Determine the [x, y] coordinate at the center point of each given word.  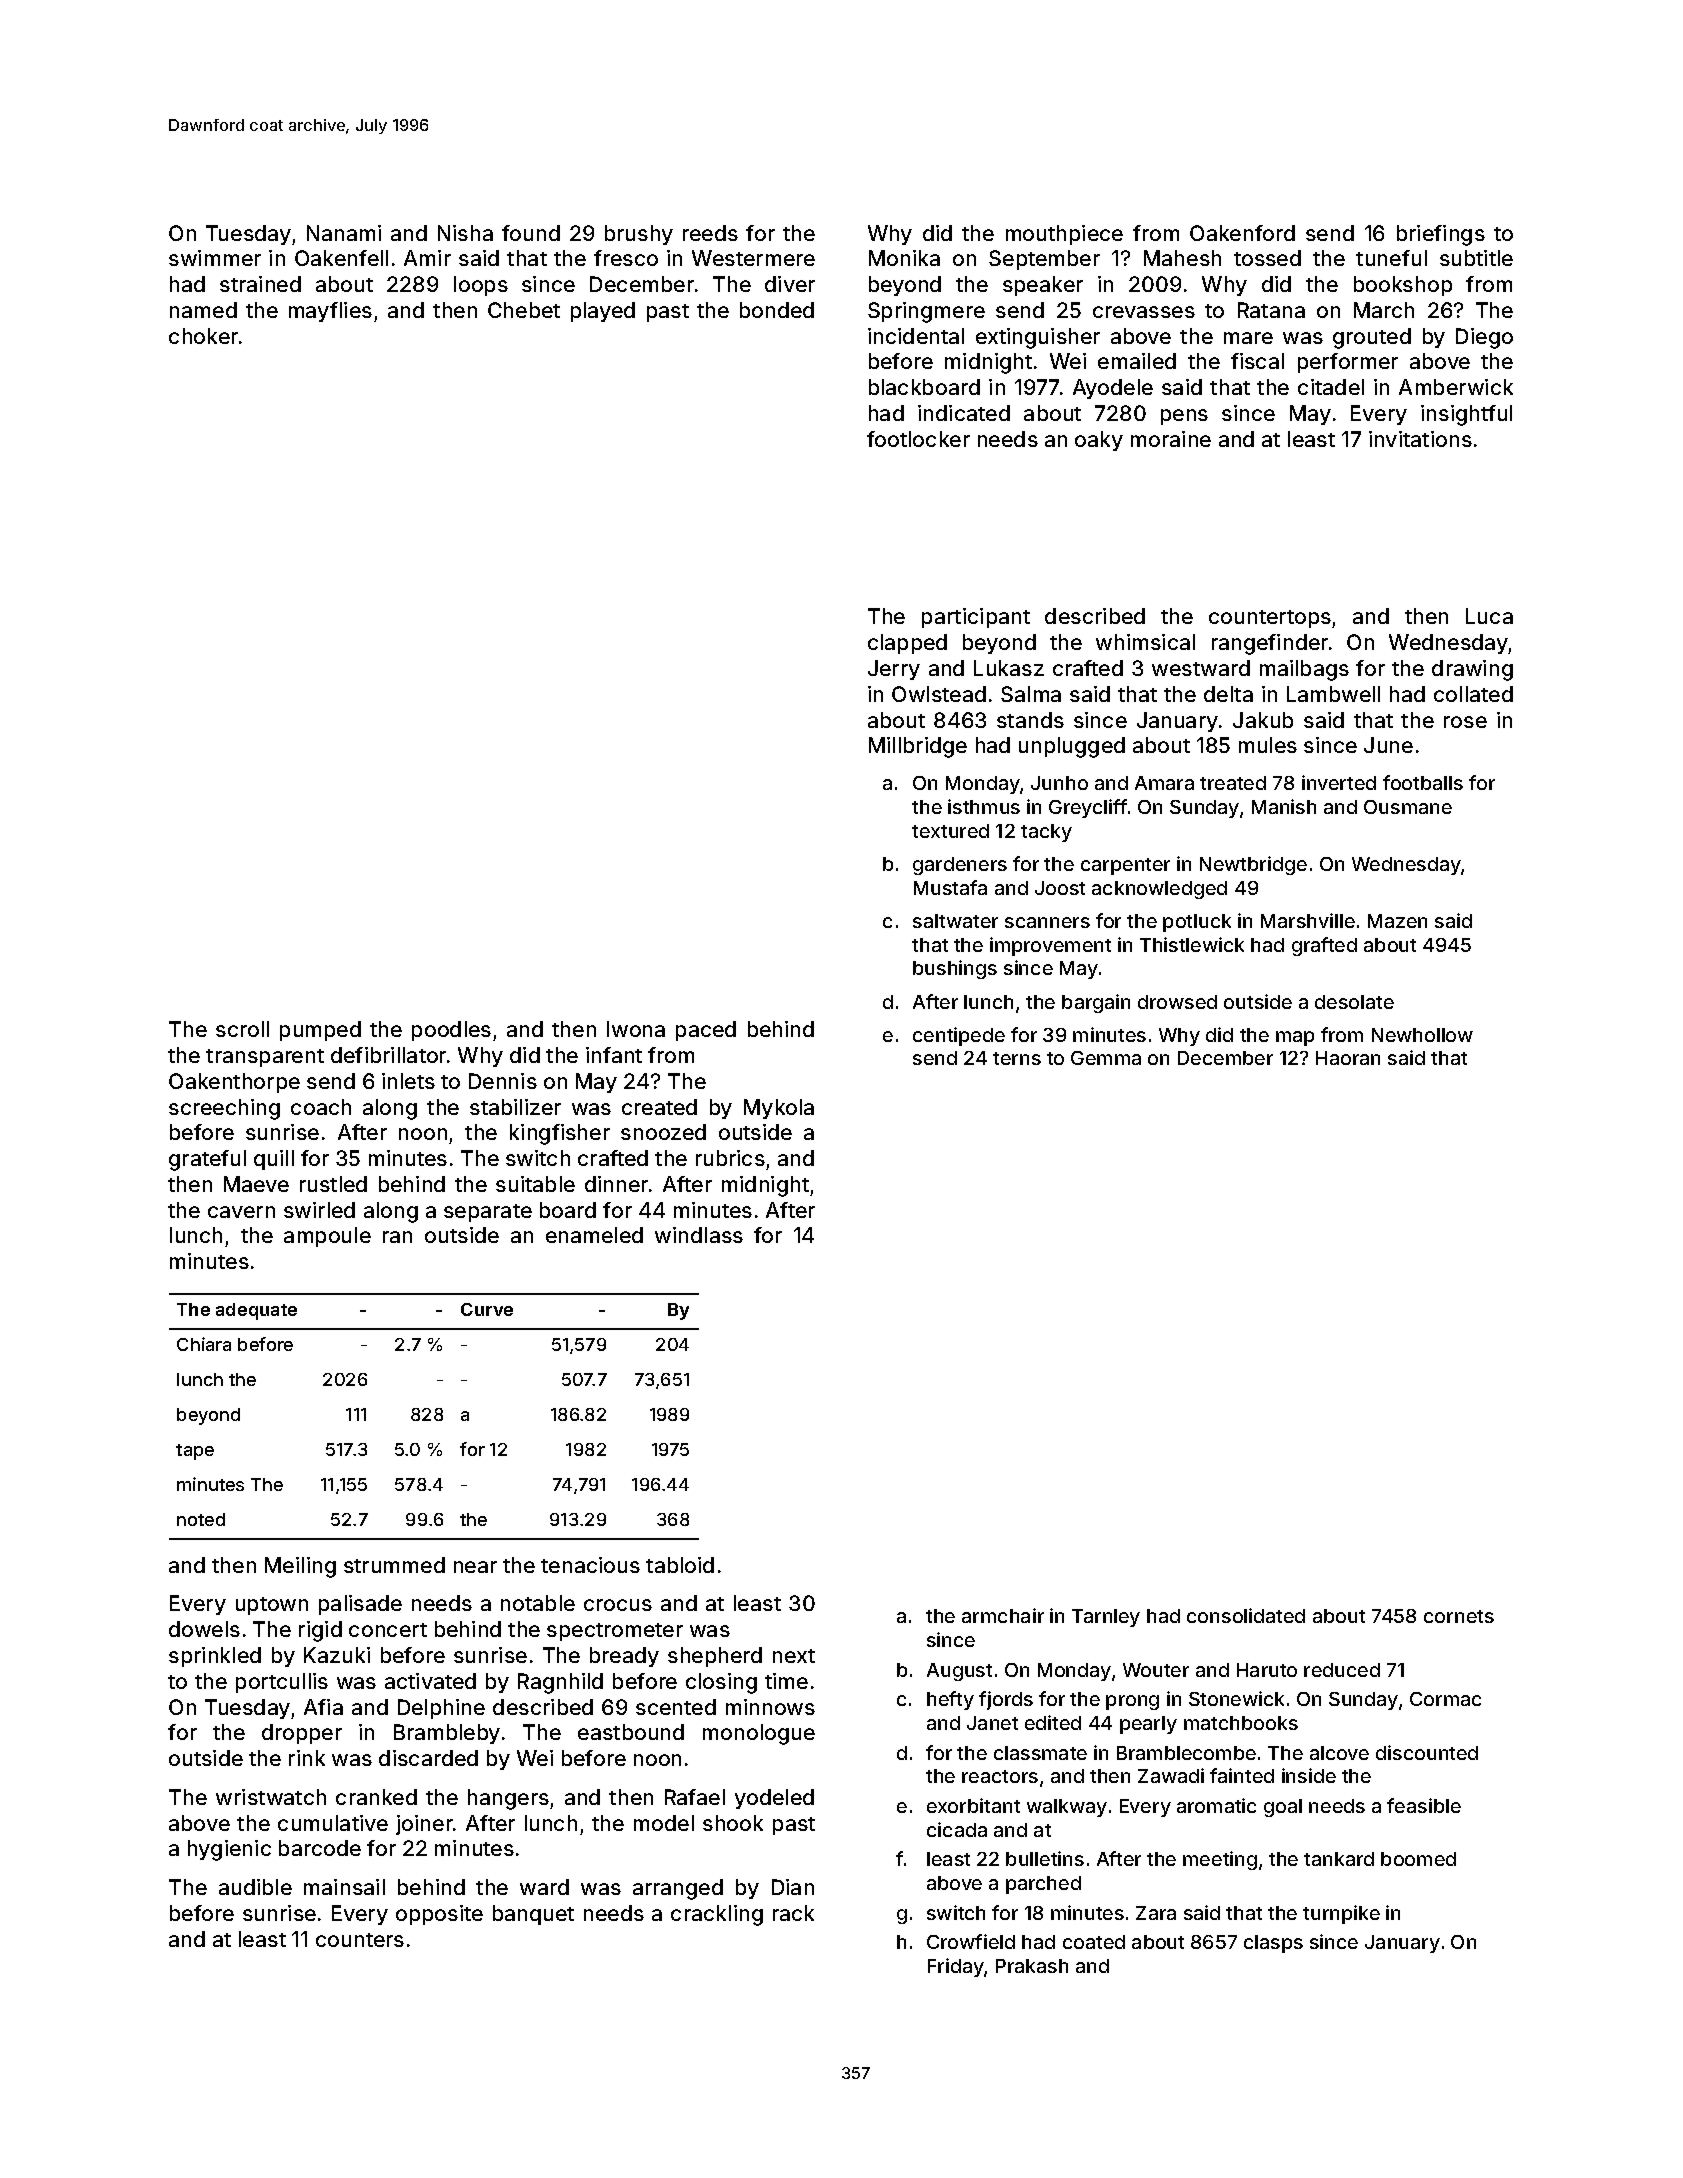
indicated [964, 413]
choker [203, 336]
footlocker [918, 439]
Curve [487, 1309]
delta [1228, 694]
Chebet [524, 310]
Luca [1489, 616]
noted [201, 1519]
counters [360, 1940]
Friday [956, 1967]
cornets [1459, 1616]
